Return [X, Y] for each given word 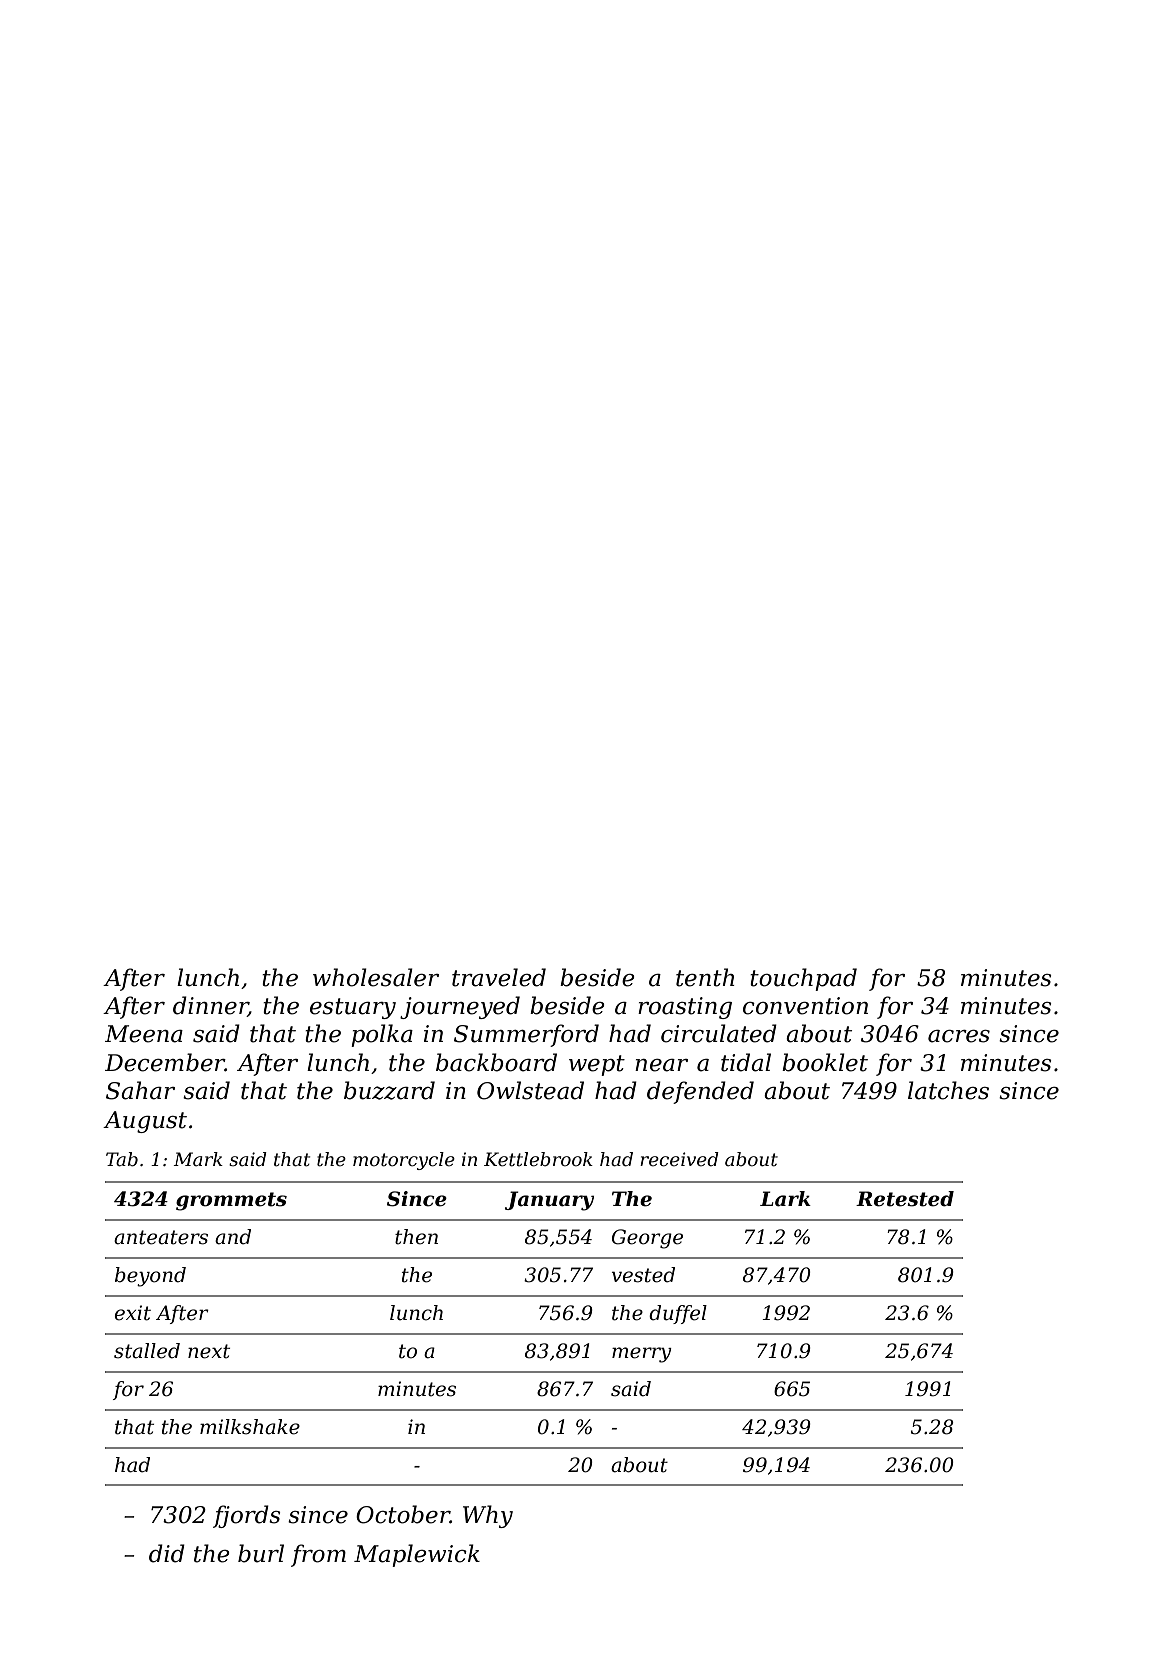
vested [643, 1275]
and [233, 1237]
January [549, 1201]
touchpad [803, 979]
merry [642, 1355]
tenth [705, 977]
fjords [246, 1516]
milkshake [250, 1427]
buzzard [389, 1090]
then [416, 1237]
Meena [144, 1034]
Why [488, 1516]
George [647, 1239]
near [661, 1065]
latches [948, 1090]
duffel [678, 1314]
